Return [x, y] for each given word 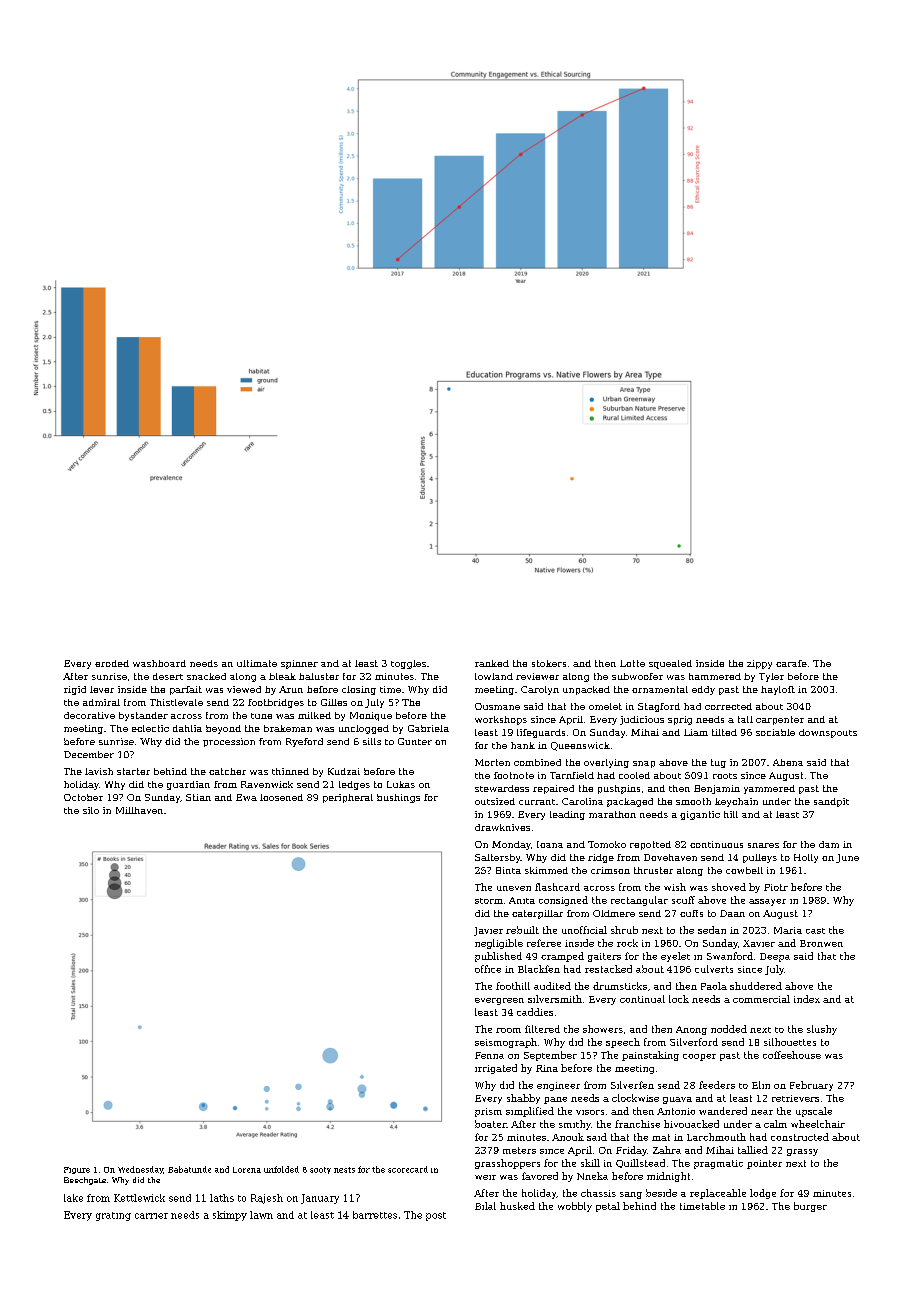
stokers [549, 663]
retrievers [795, 1098]
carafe [791, 663]
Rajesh [267, 1199]
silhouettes [790, 1042]
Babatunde [189, 1169]
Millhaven [139, 810]
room [508, 1030]
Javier [488, 931]
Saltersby [498, 858]
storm [489, 901]
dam [829, 844]
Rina [547, 1068]
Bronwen [821, 943]
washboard [159, 663]
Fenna [489, 1055]
